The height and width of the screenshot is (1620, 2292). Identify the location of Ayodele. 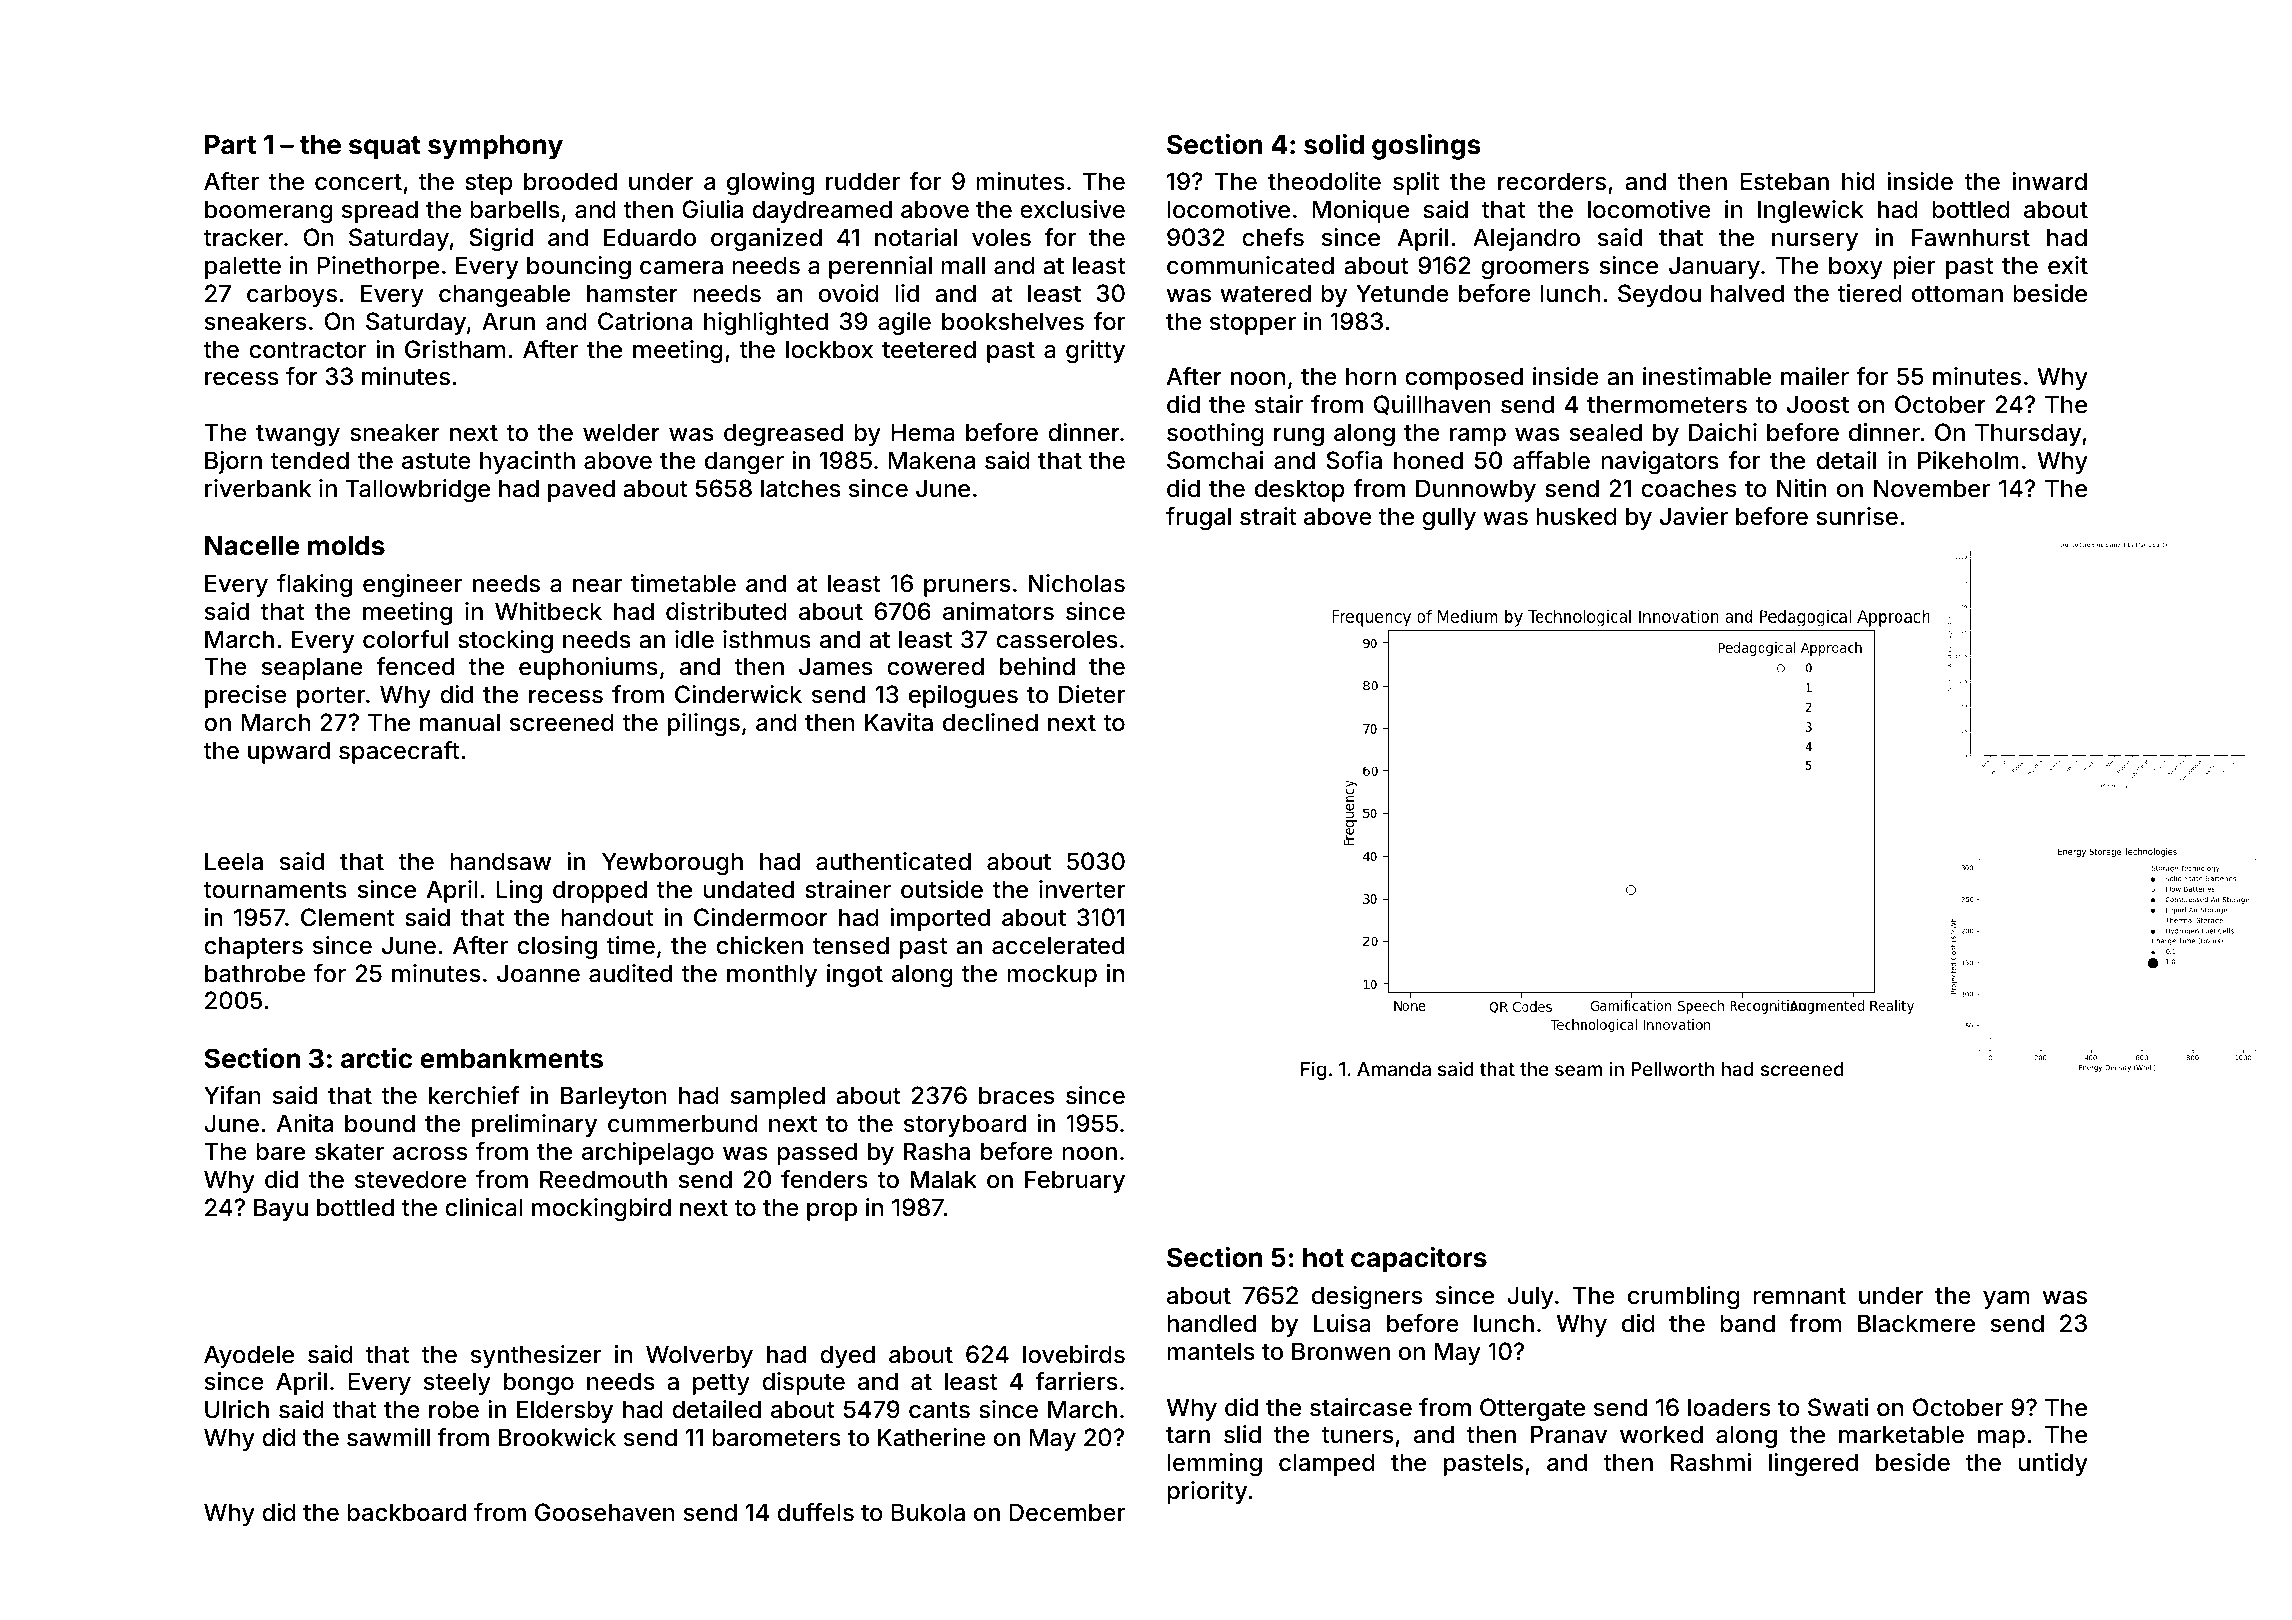
(249, 1356).
